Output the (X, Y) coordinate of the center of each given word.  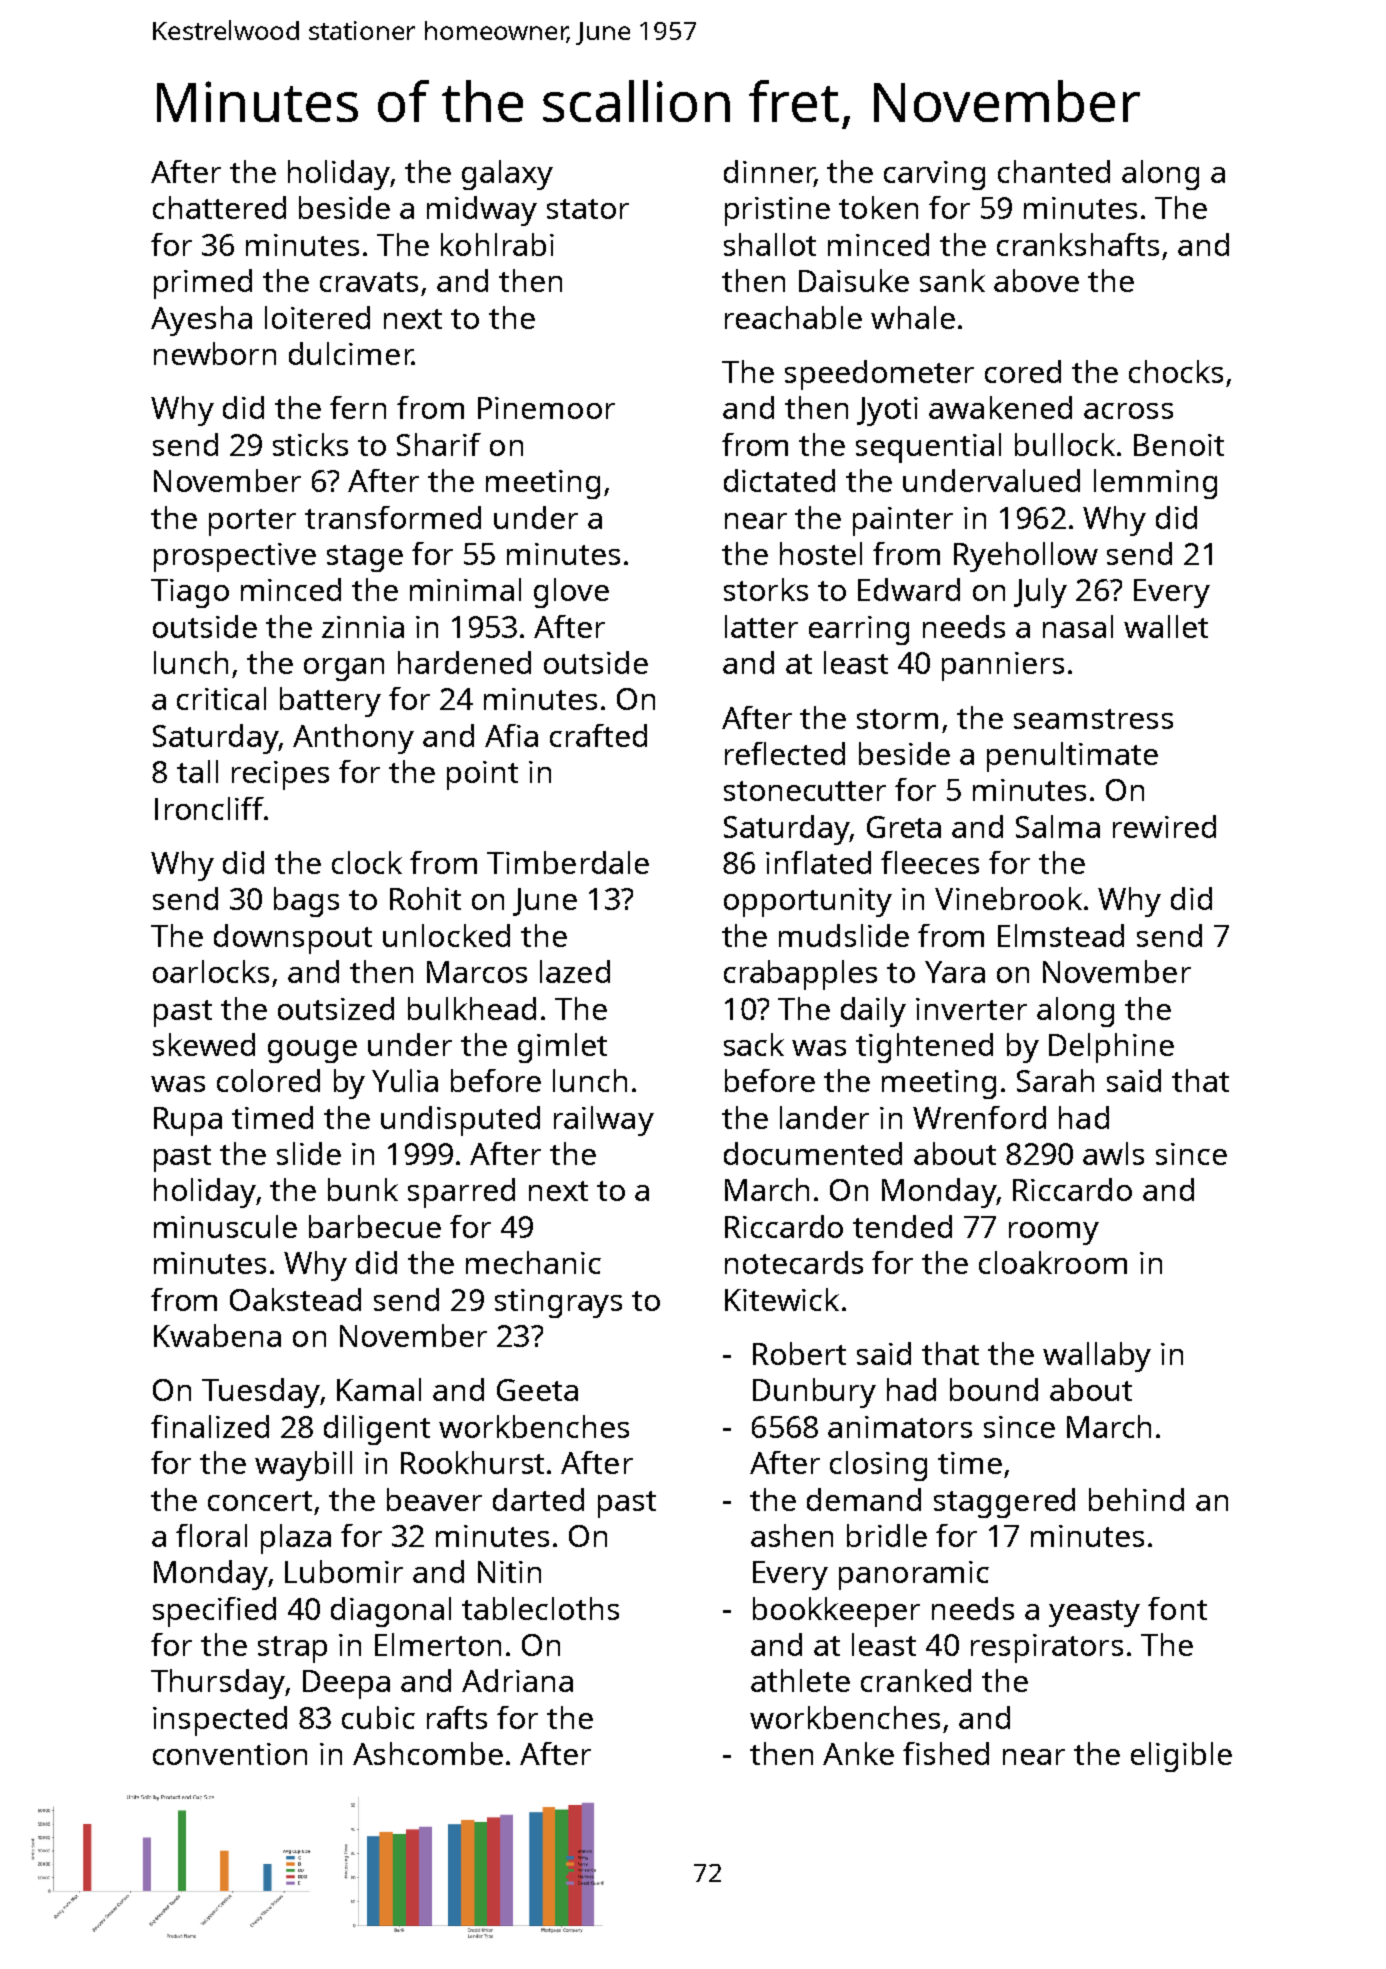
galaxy (507, 175)
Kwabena (217, 1335)
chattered (219, 207)
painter (903, 521)
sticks (310, 444)
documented (813, 1153)
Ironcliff (209, 808)
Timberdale (568, 862)
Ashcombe (428, 1753)
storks (766, 589)
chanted (1054, 171)
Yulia (405, 1080)
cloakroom (1053, 1262)
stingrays (558, 1303)
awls (1113, 1153)
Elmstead (1061, 935)
